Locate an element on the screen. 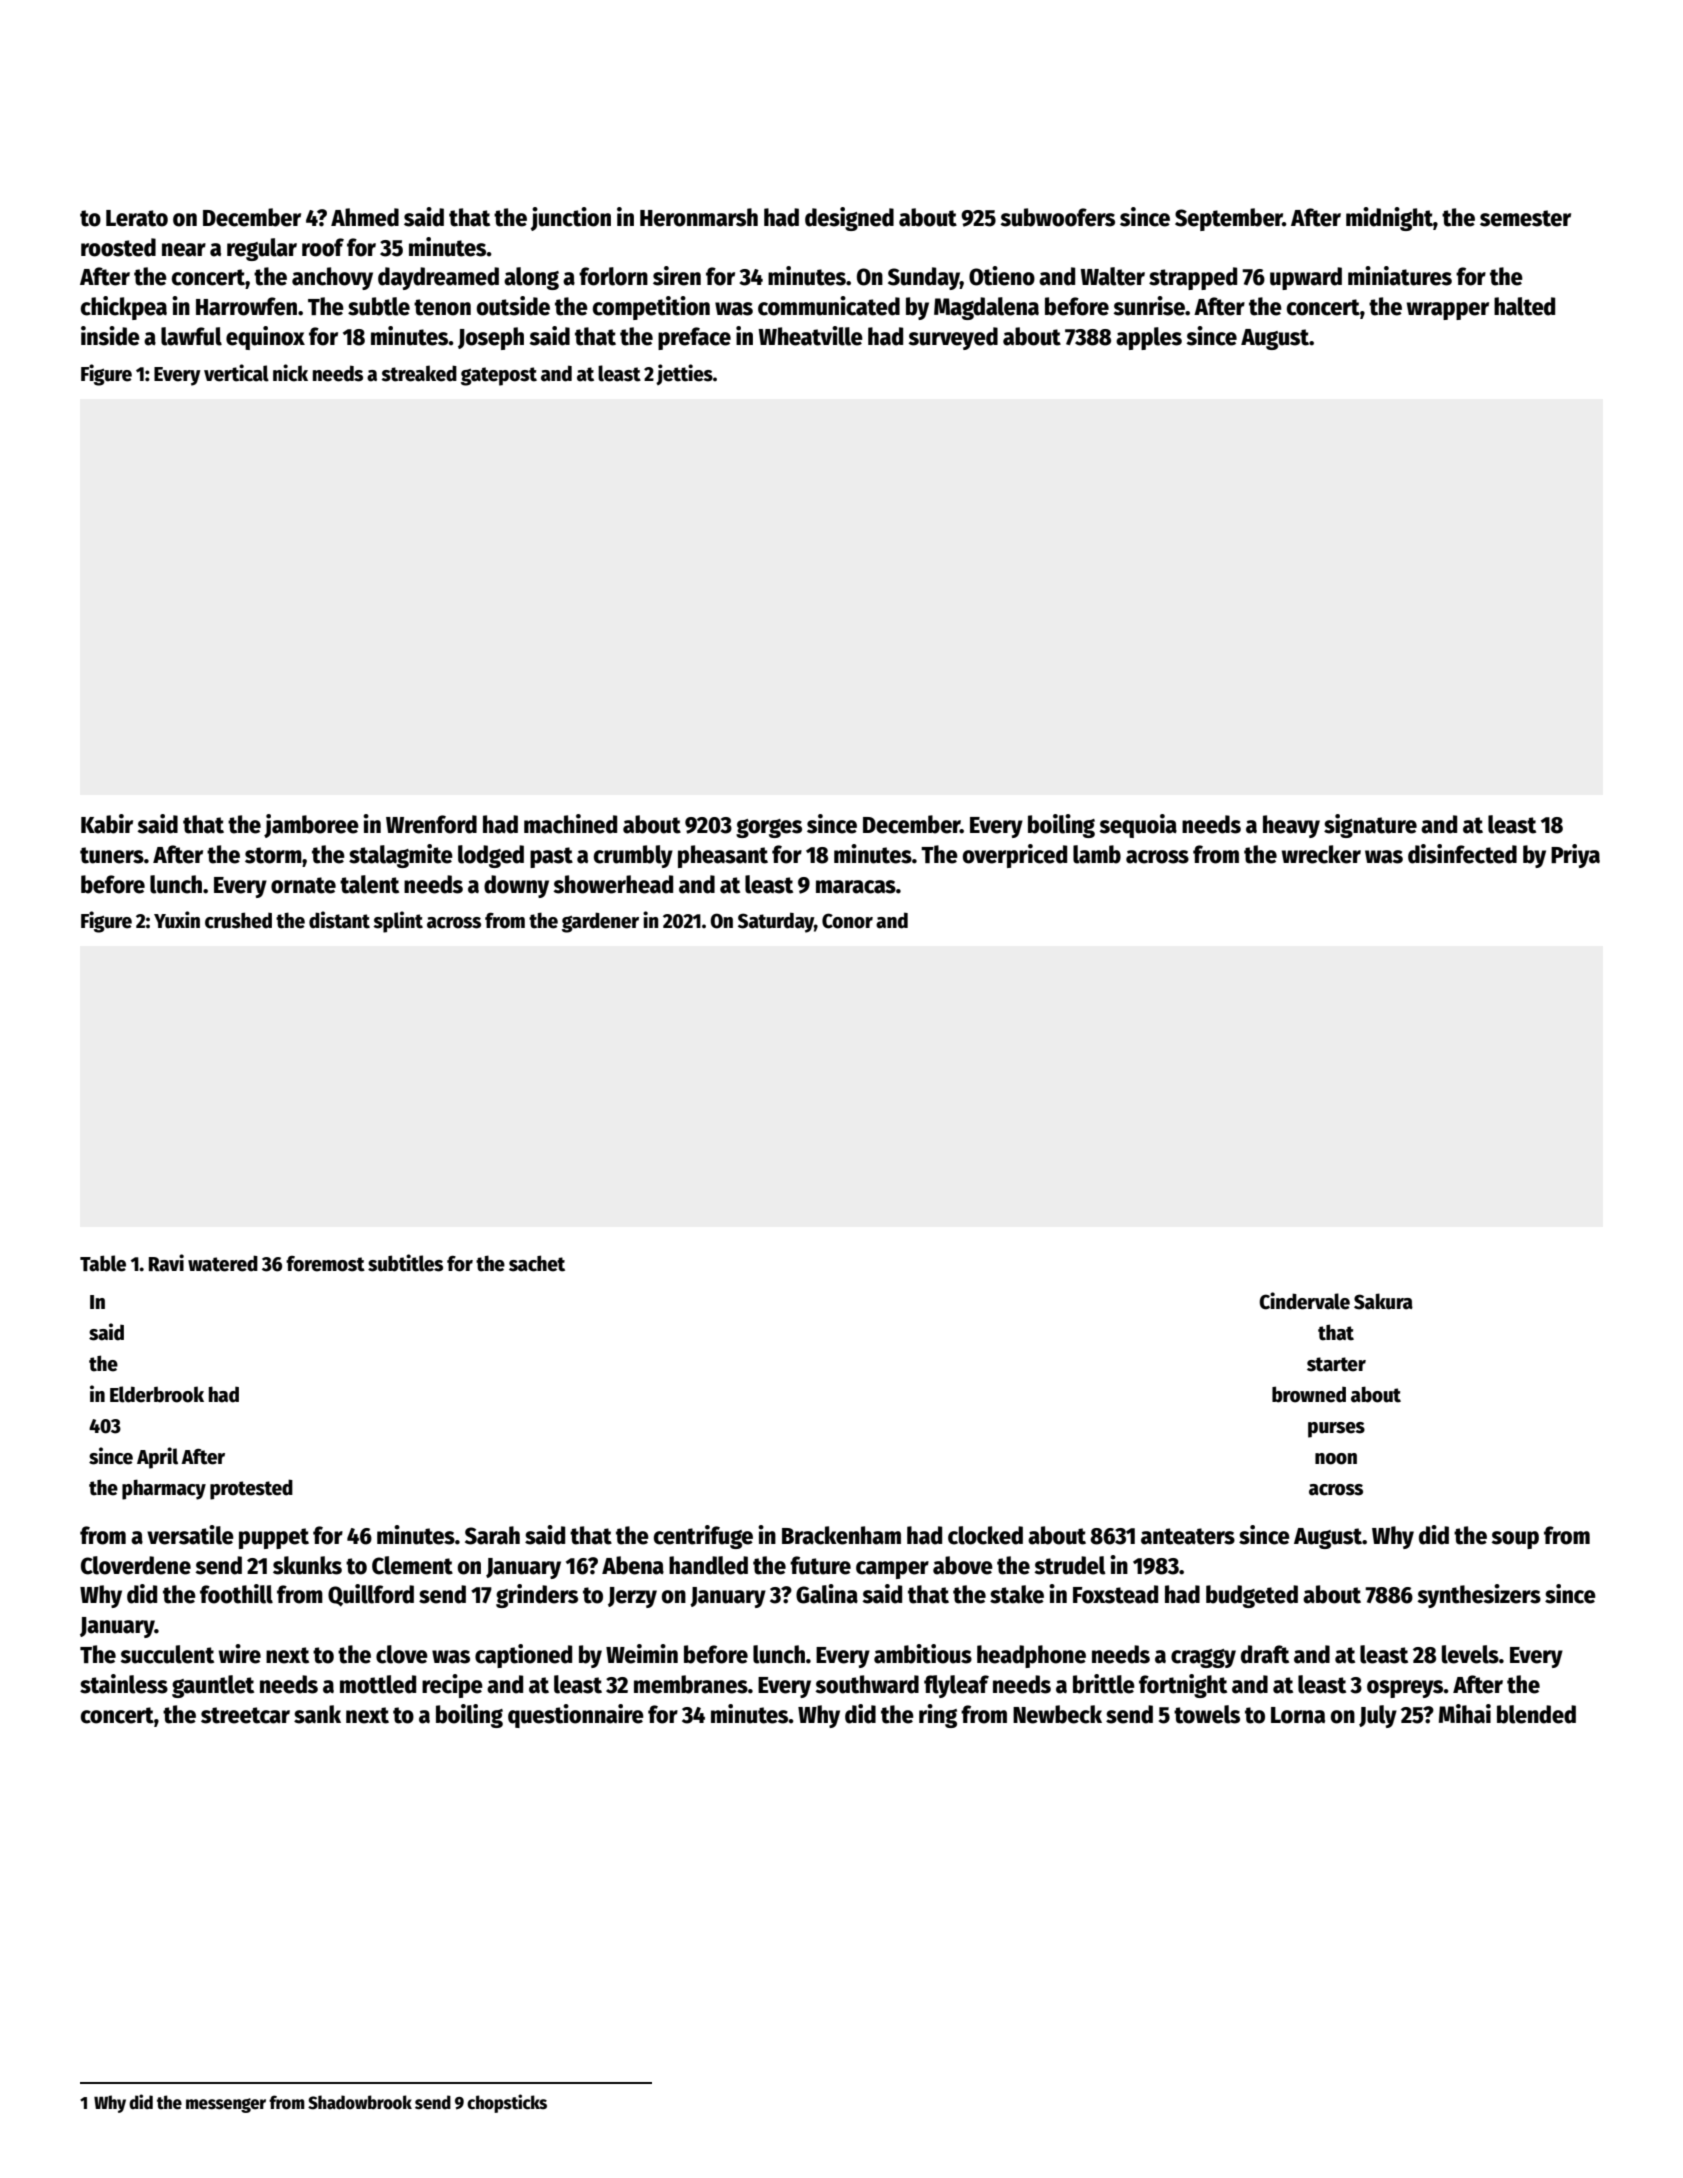 Image resolution: width=1683 pixels, height=2178 pixels. siren is located at coordinates (677, 276).
